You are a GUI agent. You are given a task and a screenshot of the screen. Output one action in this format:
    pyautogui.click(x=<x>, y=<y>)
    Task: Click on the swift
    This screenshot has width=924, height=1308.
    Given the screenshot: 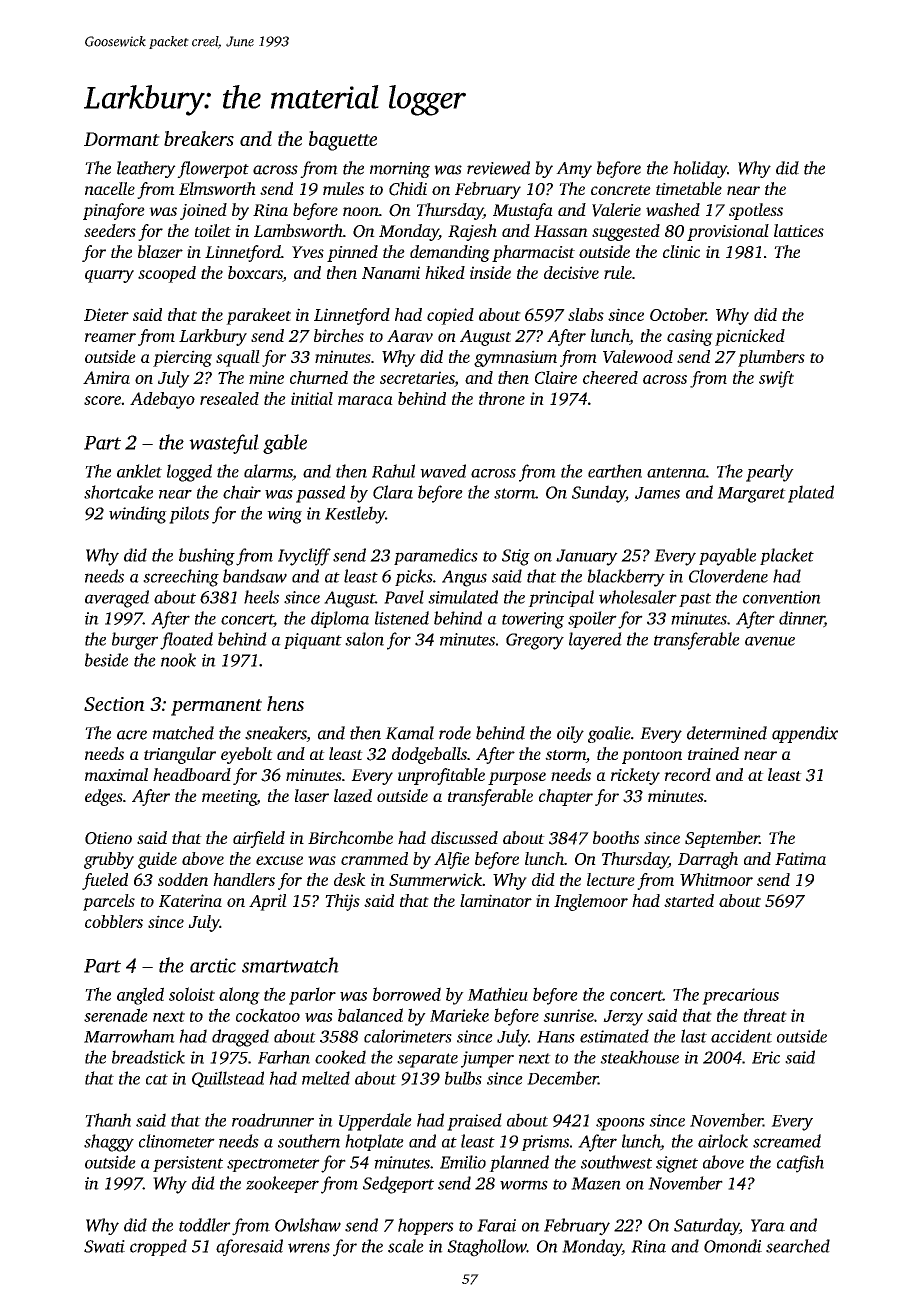 What is the action you would take?
    pyautogui.click(x=776, y=379)
